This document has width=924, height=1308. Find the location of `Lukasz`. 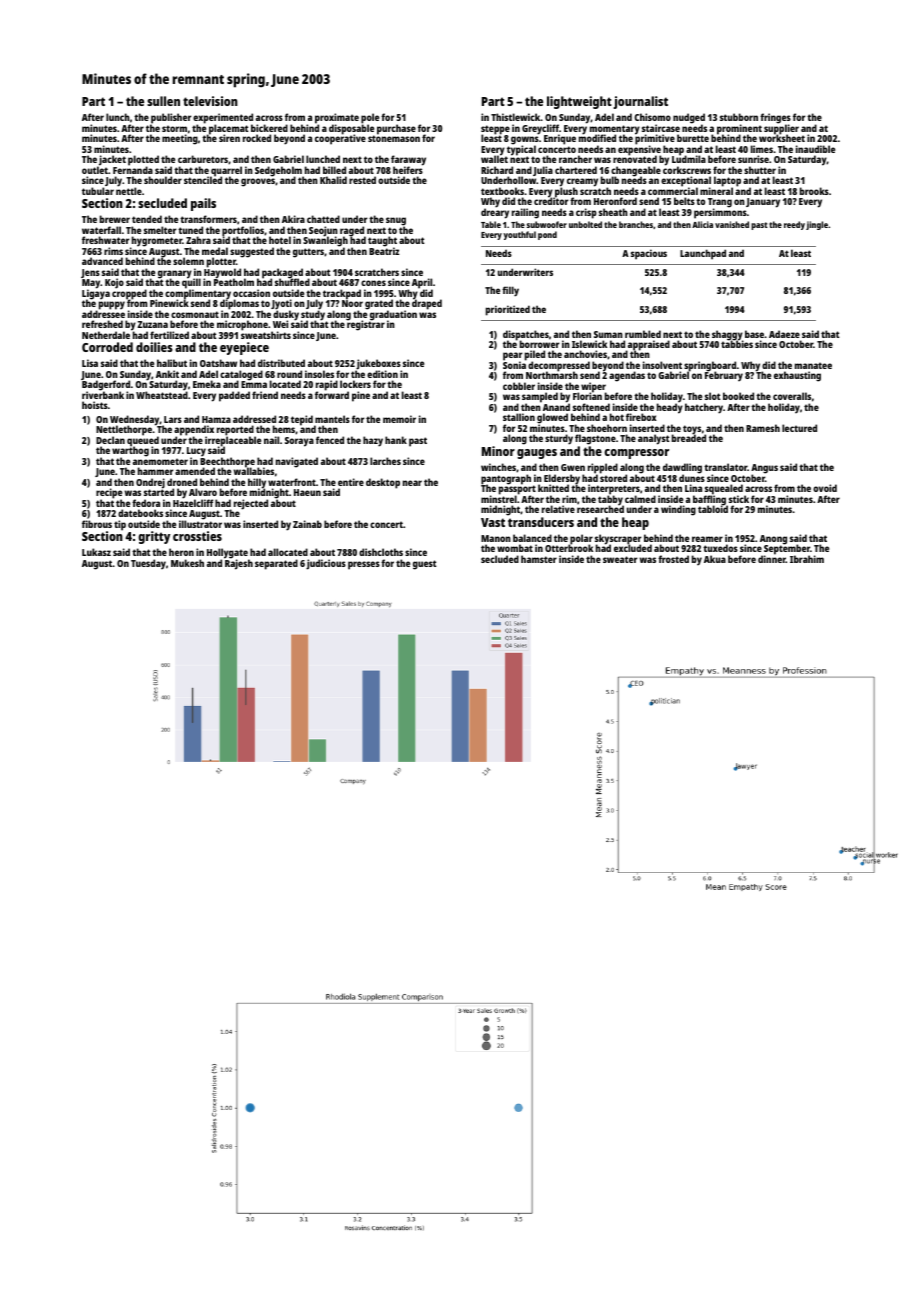

Lukasz is located at coordinates (96, 552).
